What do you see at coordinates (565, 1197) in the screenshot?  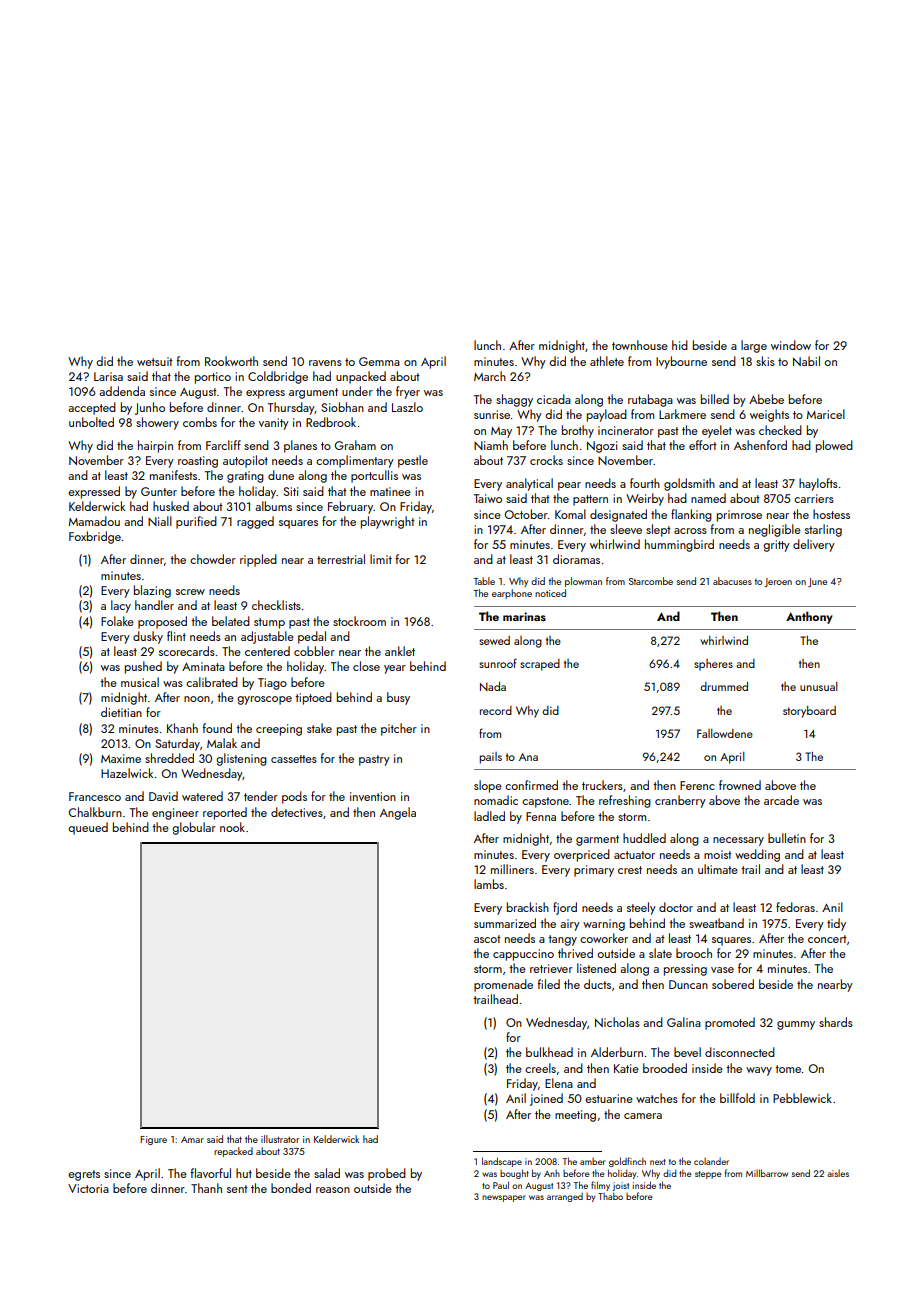 I see `arranged` at bounding box center [565, 1197].
